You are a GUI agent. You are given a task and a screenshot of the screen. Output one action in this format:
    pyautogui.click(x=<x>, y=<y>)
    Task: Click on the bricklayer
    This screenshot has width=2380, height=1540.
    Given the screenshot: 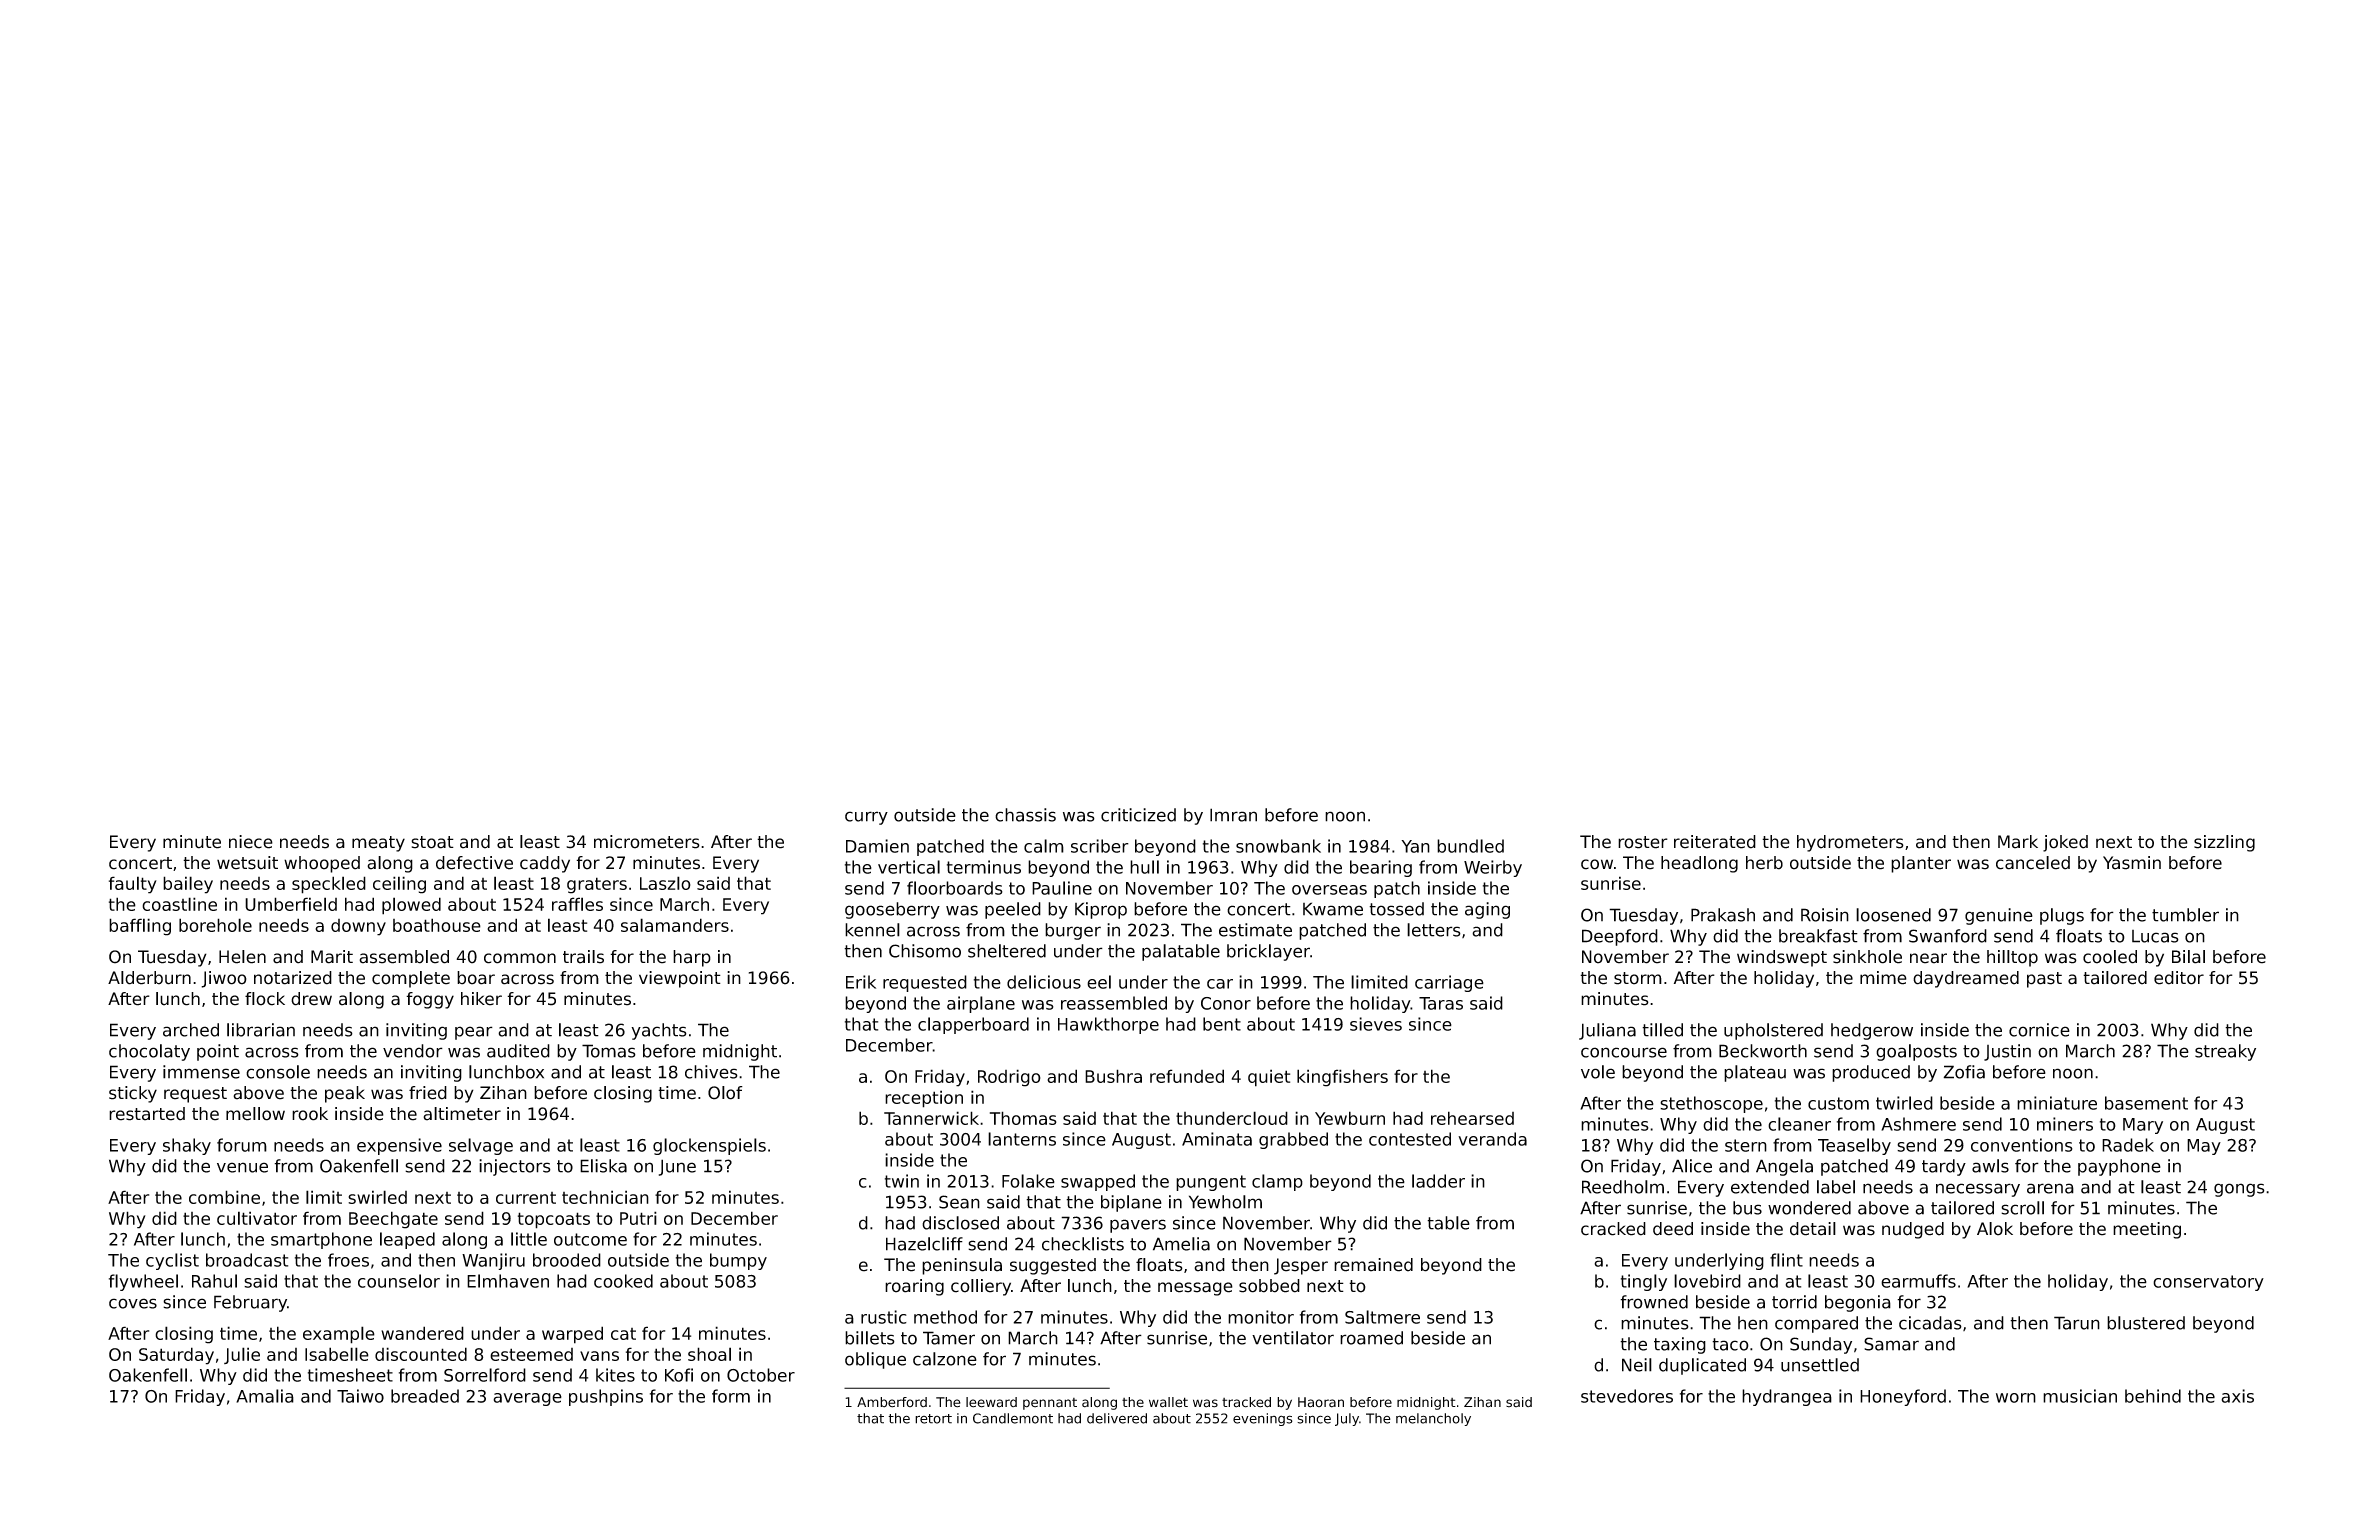 What is the action you would take?
    pyautogui.click(x=1268, y=952)
